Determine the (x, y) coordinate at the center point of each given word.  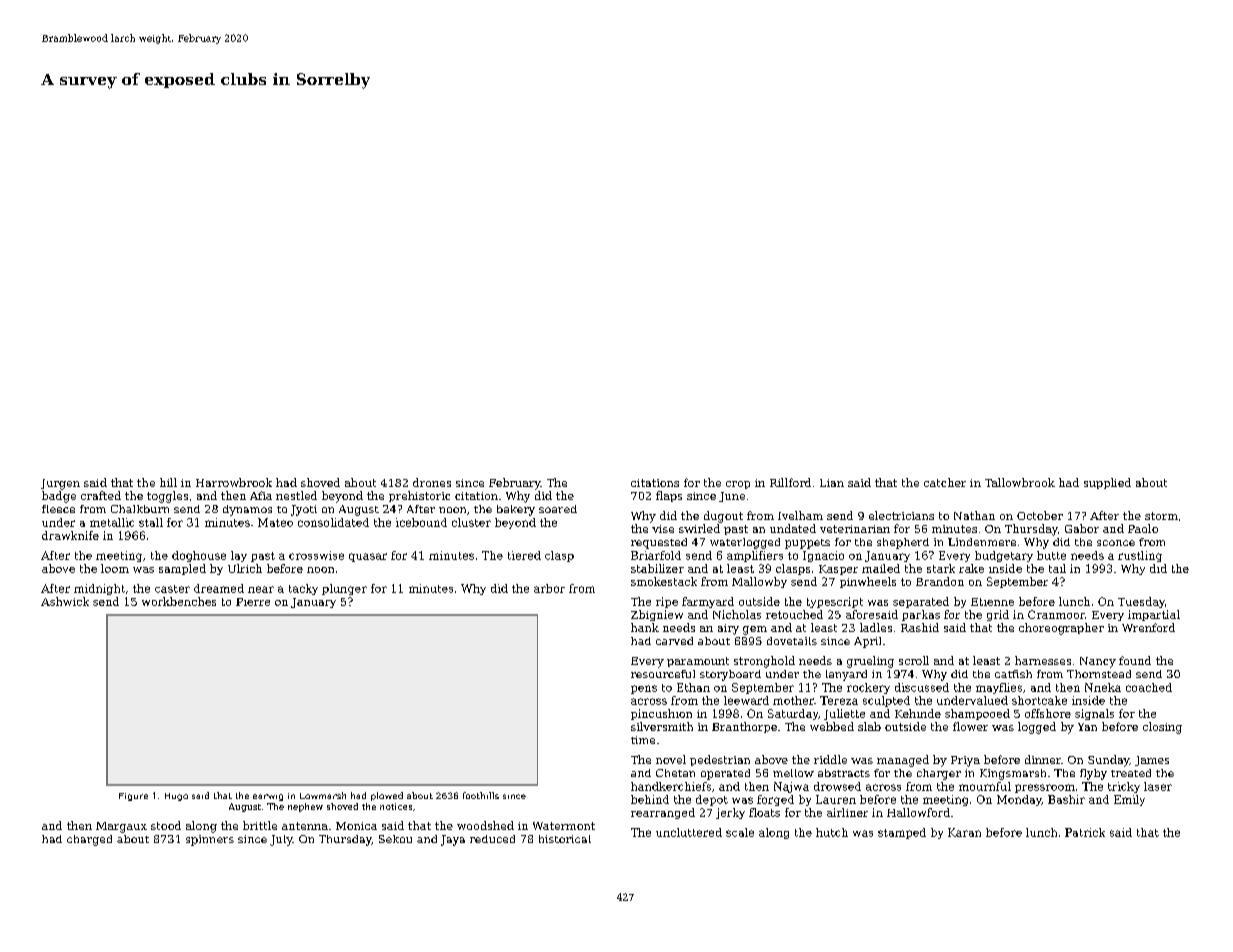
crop (738, 485)
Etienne (992, 602)
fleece (58, 509)
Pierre (253, 602)
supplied (1107, 483)
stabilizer (657, 568)
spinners (210, 840)
